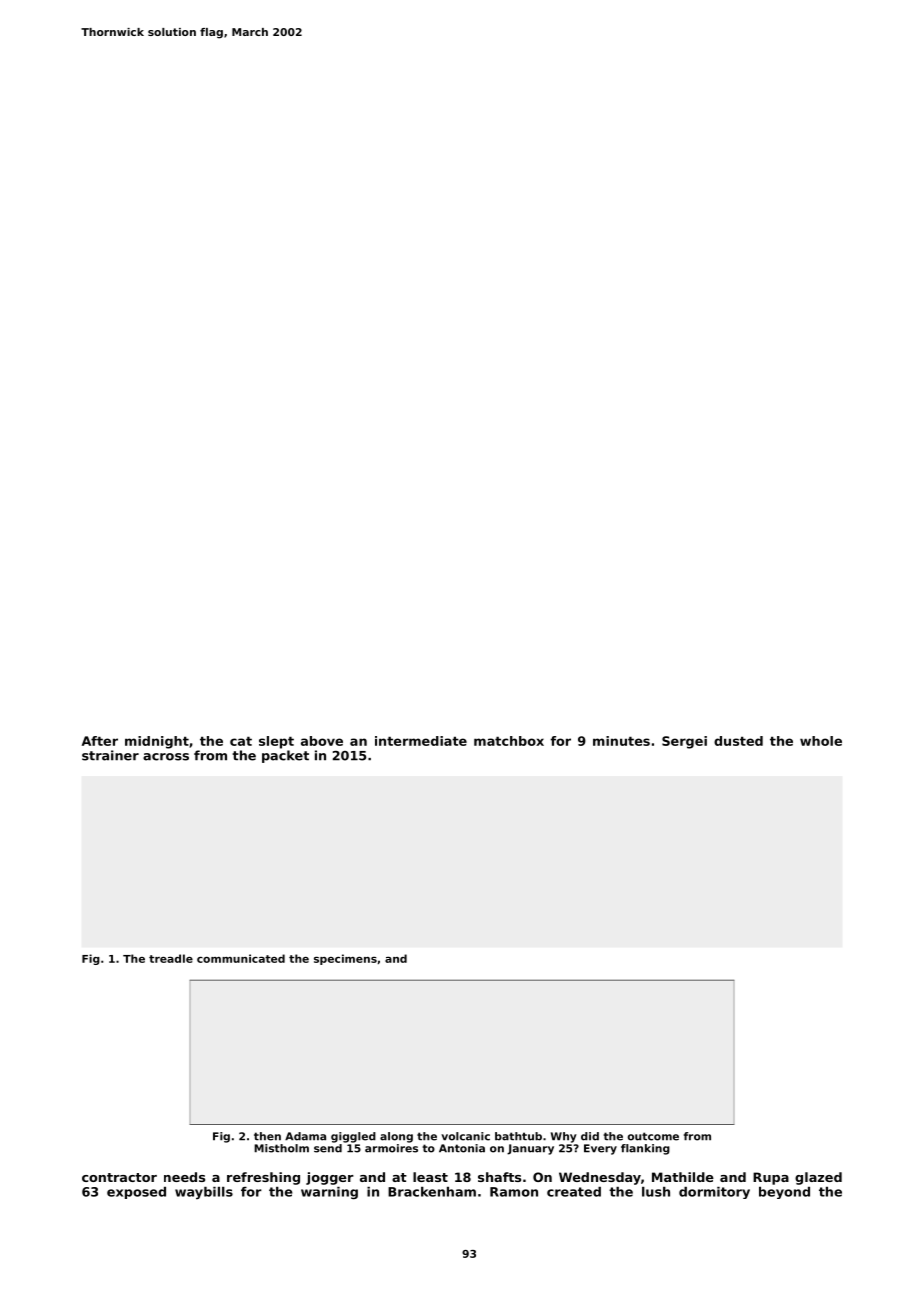 The height and width of the screenshot is (1308, 924). Describe the element at coordinates (821, 741) in the screenshot. I see `whole` at that location.
